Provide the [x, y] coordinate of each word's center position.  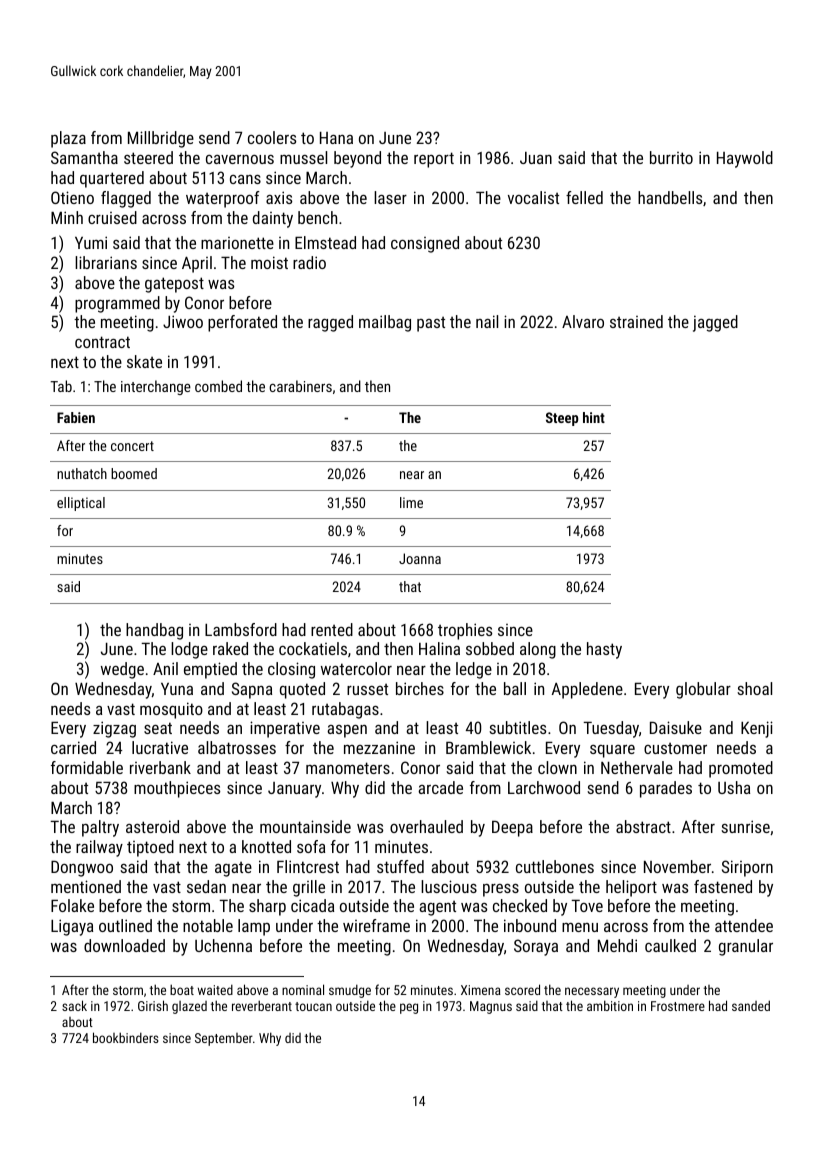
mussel [303, 157]
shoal [754, 688]
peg [409, 1008]
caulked [670, 945]
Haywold [745, 159]
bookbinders [126, 1037]
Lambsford [241, 629]
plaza [68, 139]
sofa [311, 846]
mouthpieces [177, 789]
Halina [439, 648]
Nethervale [637, 767]
